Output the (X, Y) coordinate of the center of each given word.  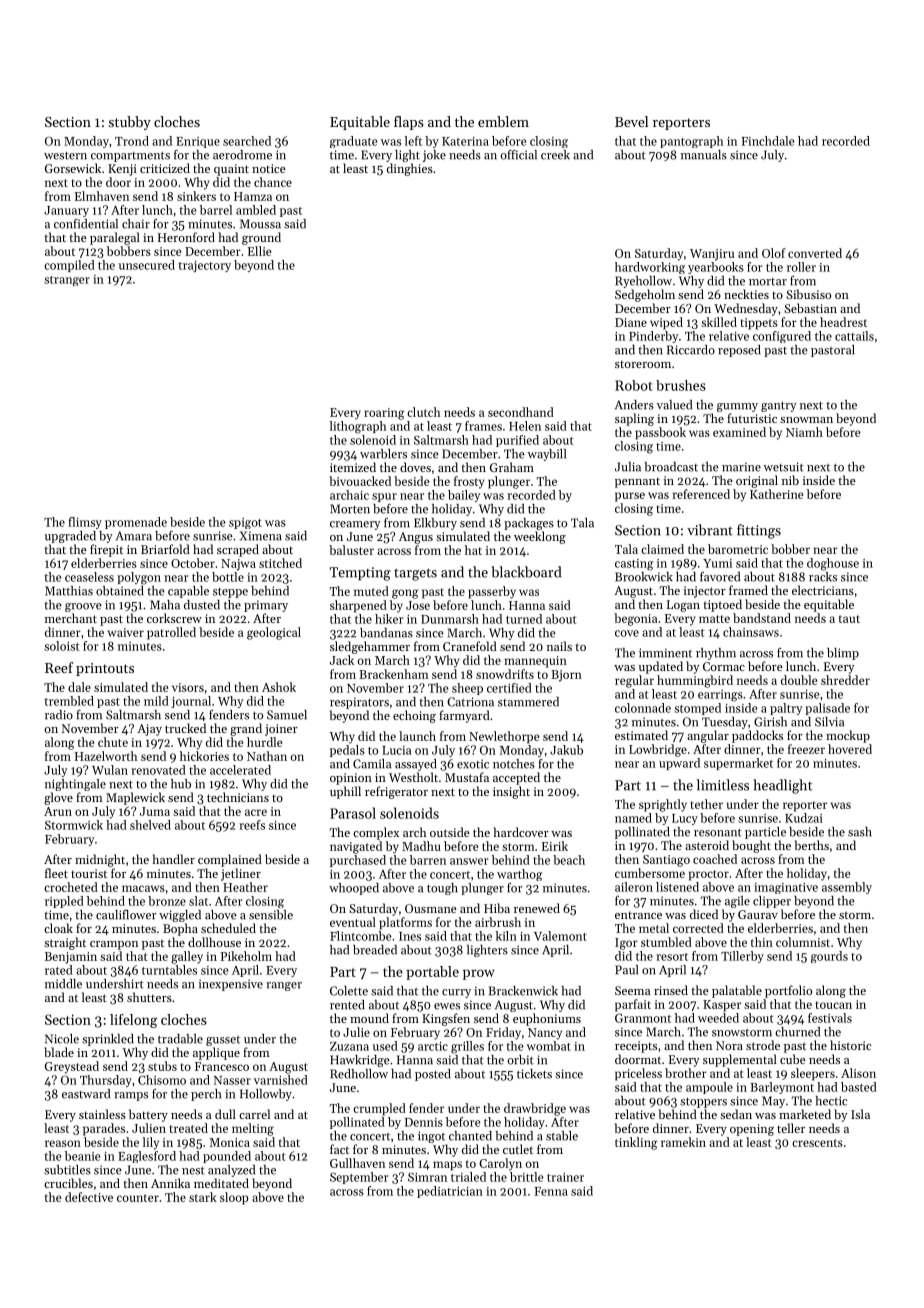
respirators (359, 703)
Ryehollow (643, 282)
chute (113, 742)
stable (562, 1136)
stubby (130, 123)
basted (859, 1087)
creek (555, 155)
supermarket (738, 764)
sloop (234, 1198)
